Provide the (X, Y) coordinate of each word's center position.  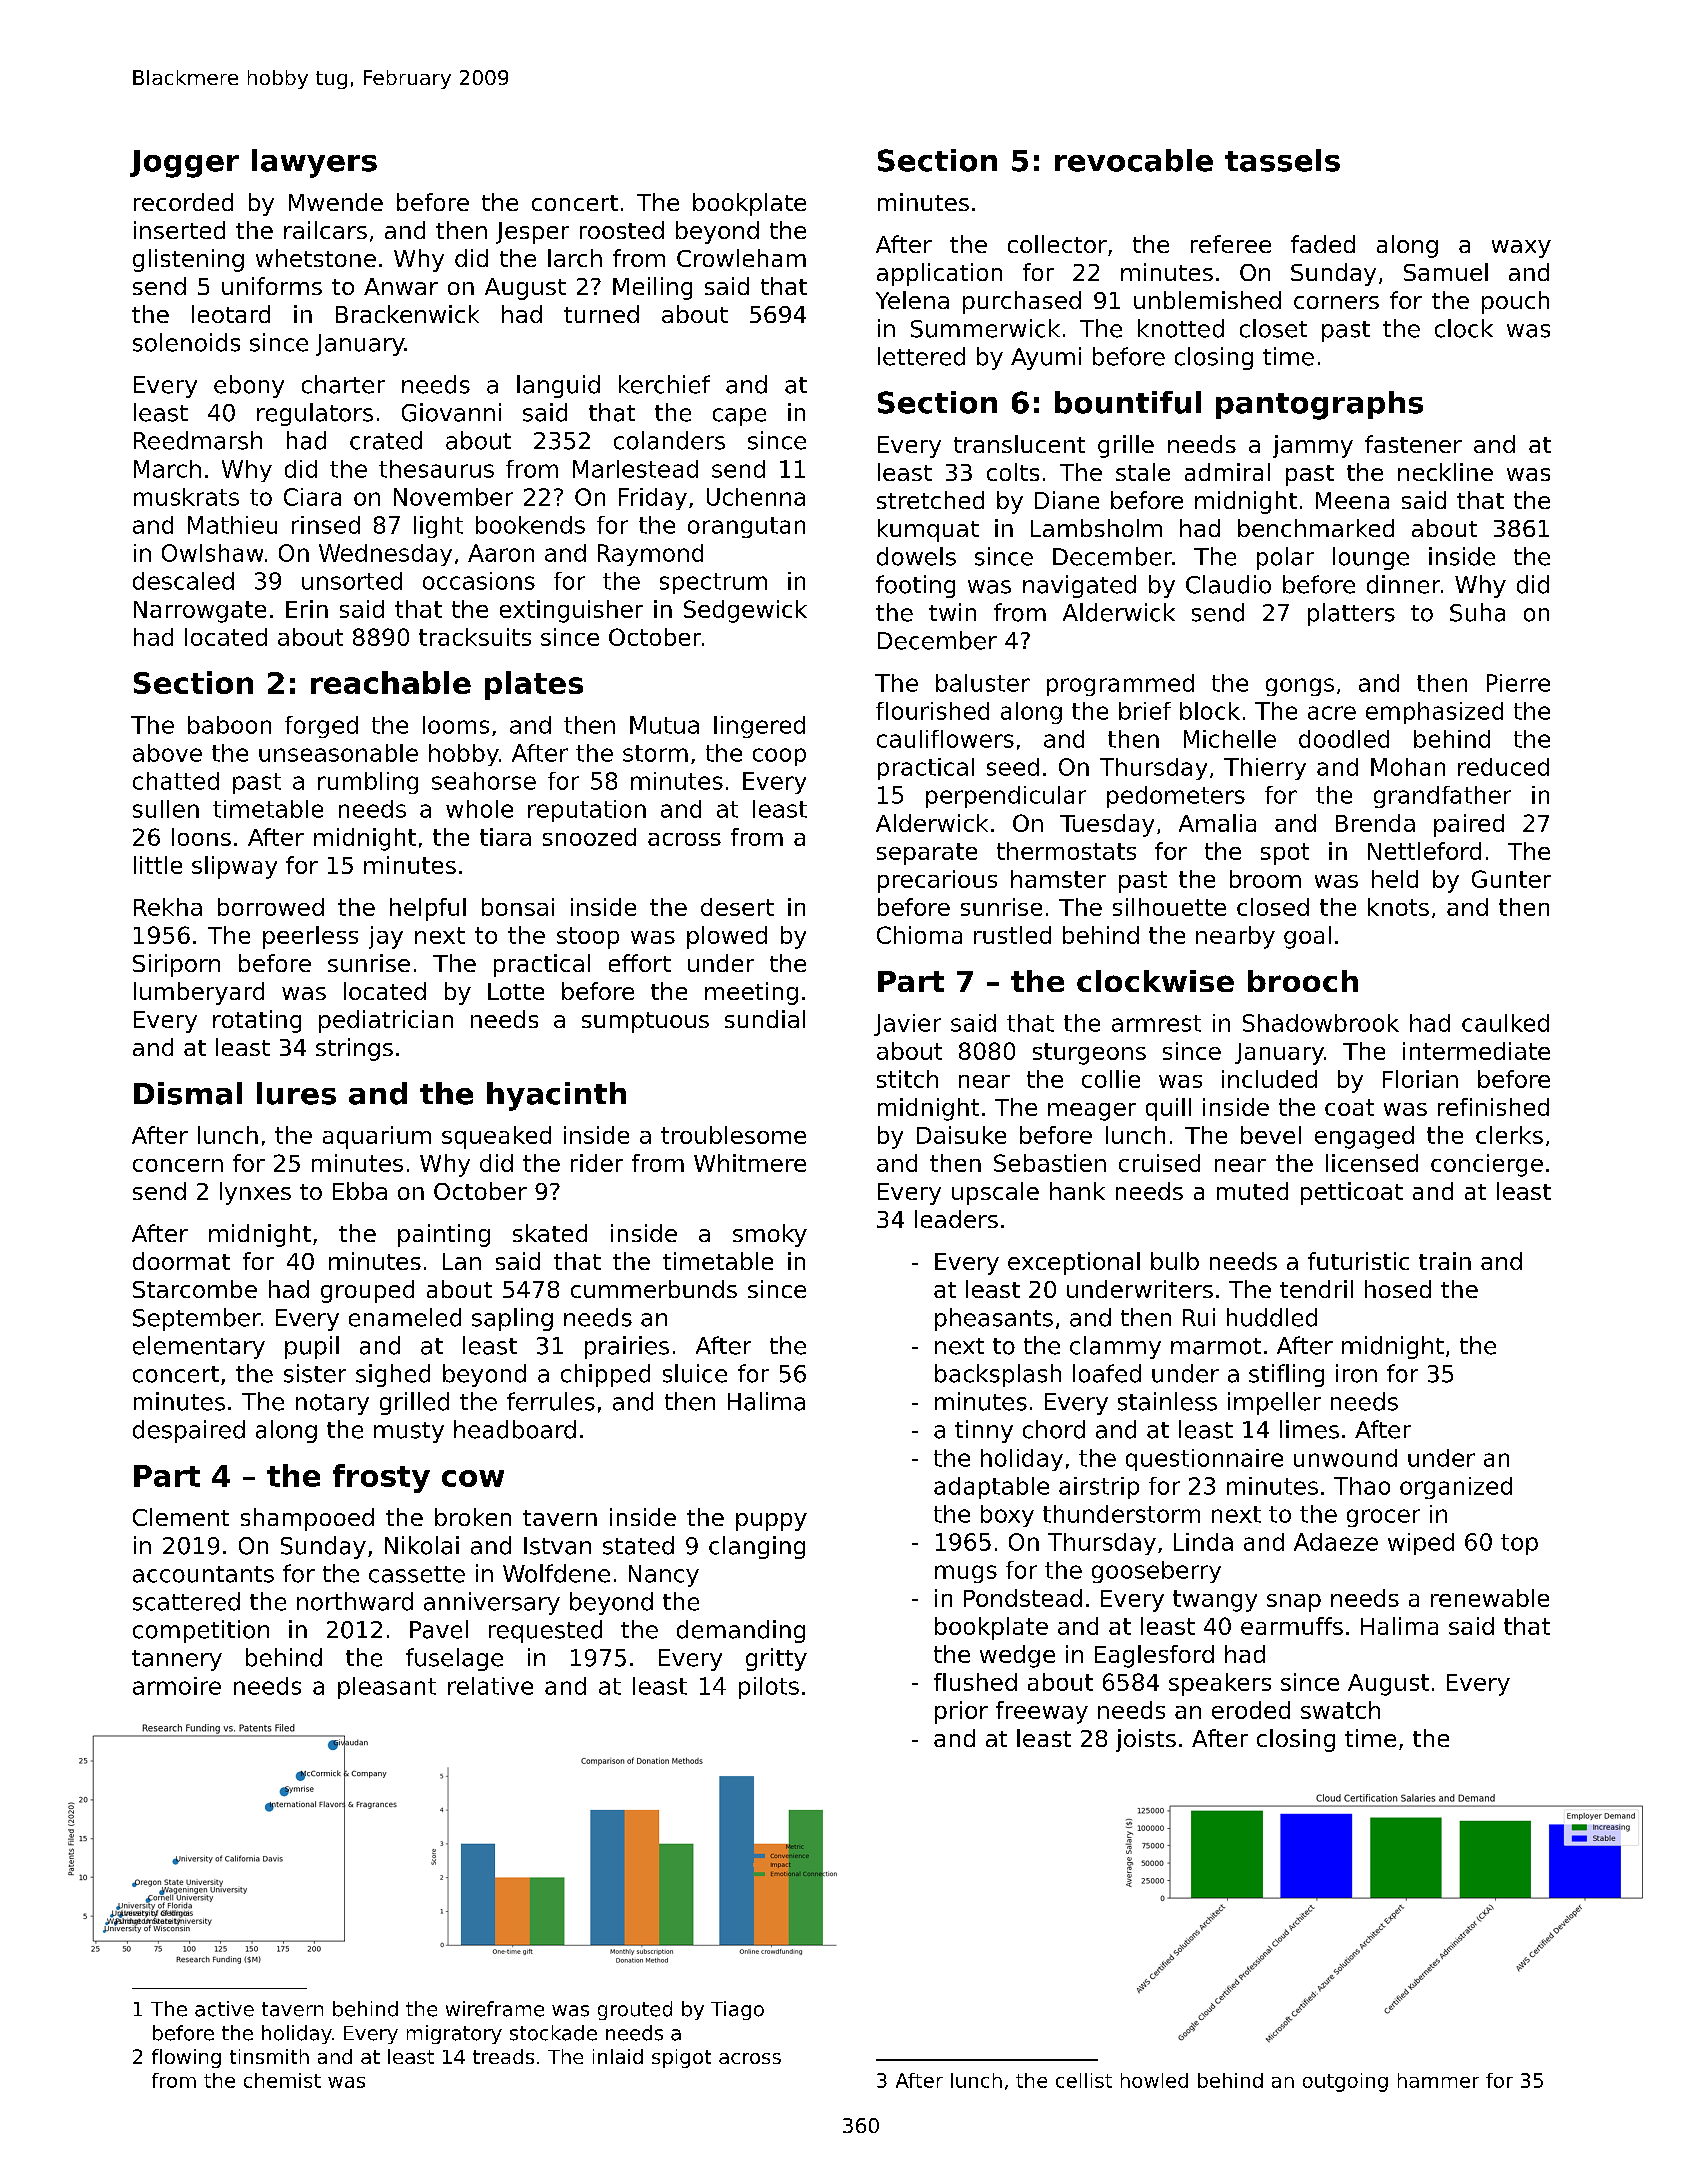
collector (1057, 244)
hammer (1438, 2080)
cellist (1084, 2080)
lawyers (314, 163)
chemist (282, 2080)
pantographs (1319, 405)
